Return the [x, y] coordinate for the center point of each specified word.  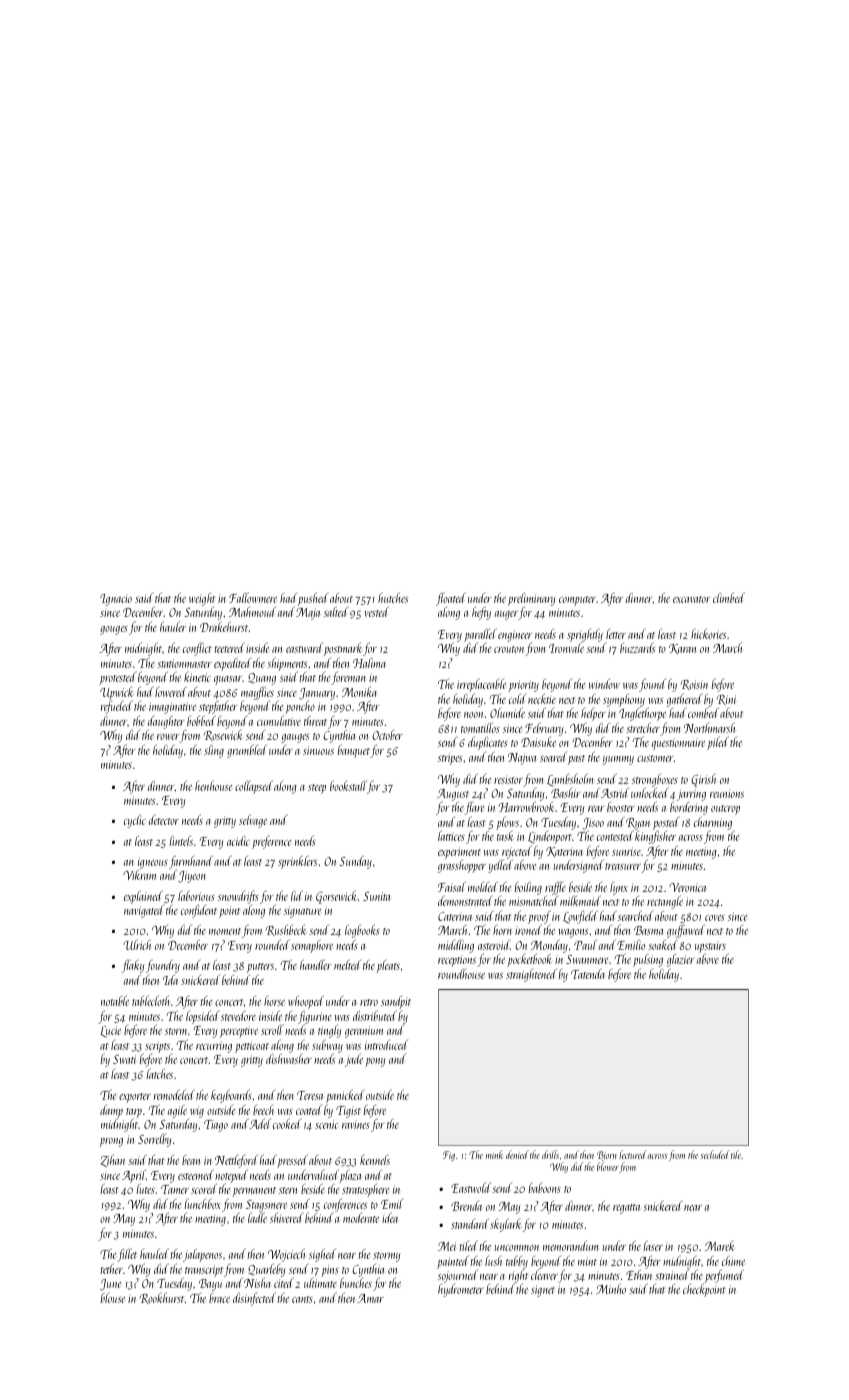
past [576, 760]
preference [271, 842]
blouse [112, 1297]
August [454, 795]
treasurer [623, 866]
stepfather [218, 707]
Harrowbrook [526, 807]
